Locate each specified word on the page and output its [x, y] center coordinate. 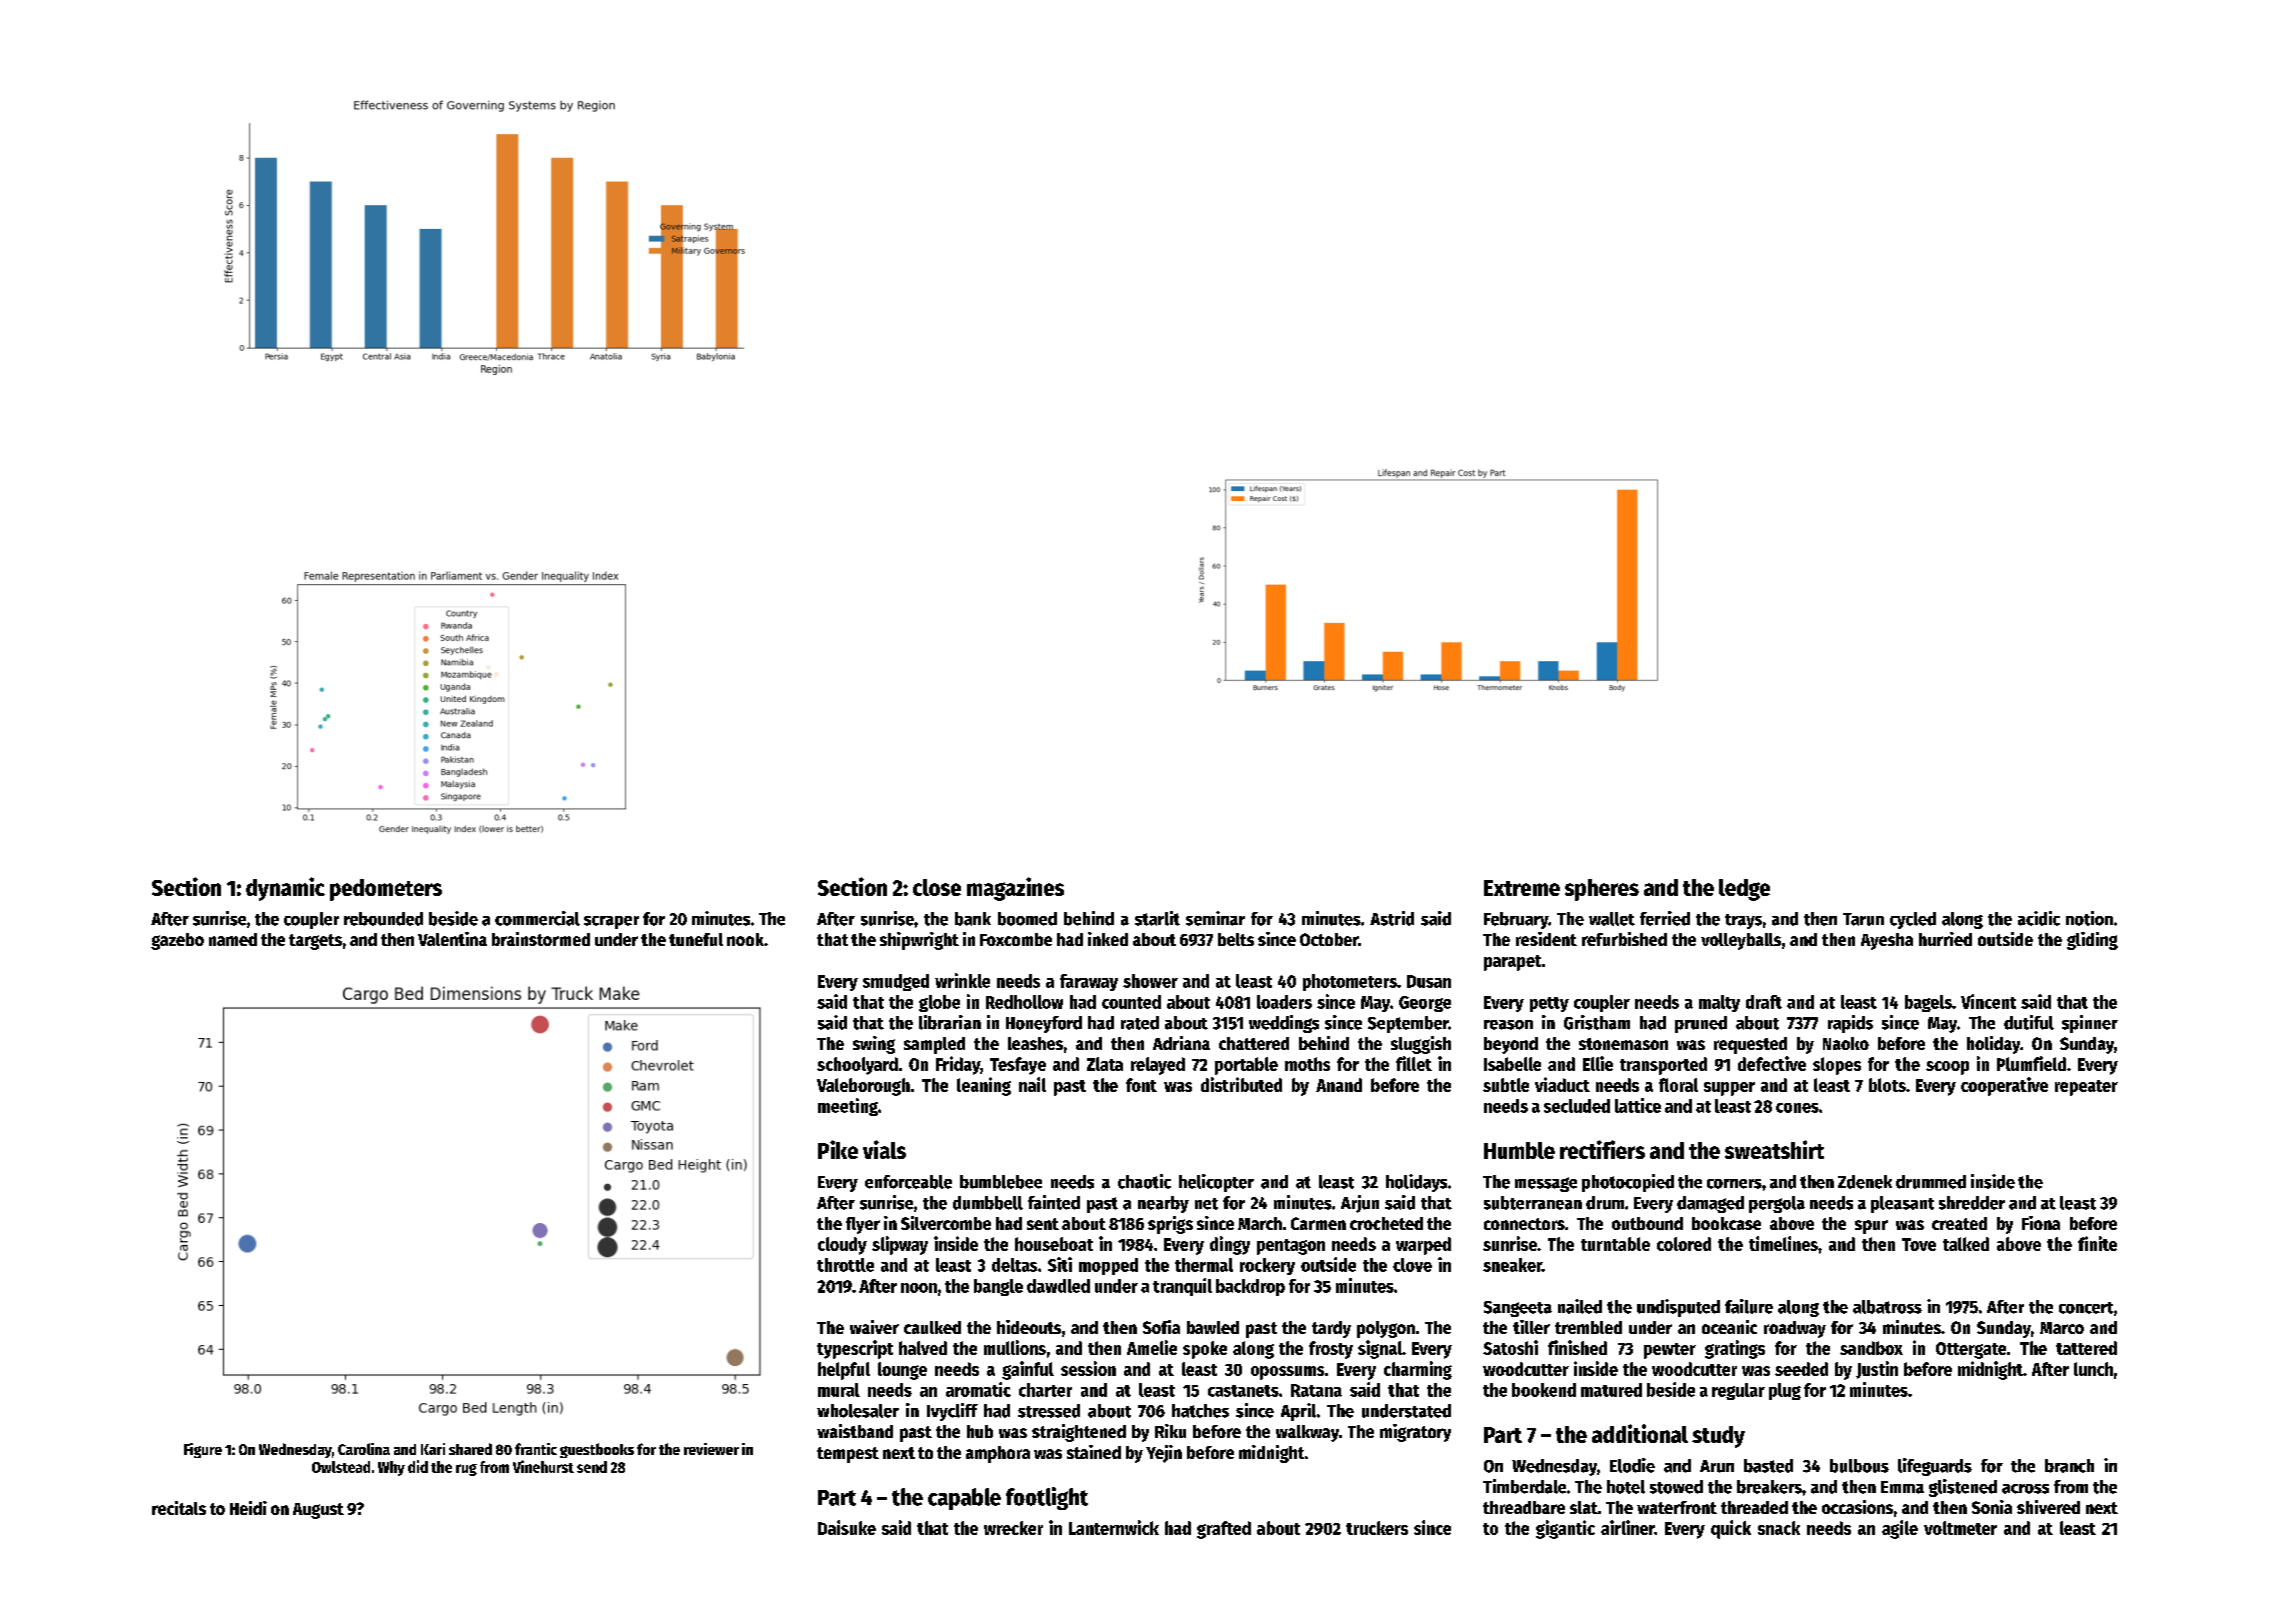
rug [466, 1470]
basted [1768, 1466]
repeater [2086, 1088]
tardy [1331, 1329]
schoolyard [857, 1066]
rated [1140, 1023]
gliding [2092, 941]
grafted [1224, 1530]
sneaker [1512, 1265]
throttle [845, 1265]
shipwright [919, 941]
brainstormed [541, 939]
